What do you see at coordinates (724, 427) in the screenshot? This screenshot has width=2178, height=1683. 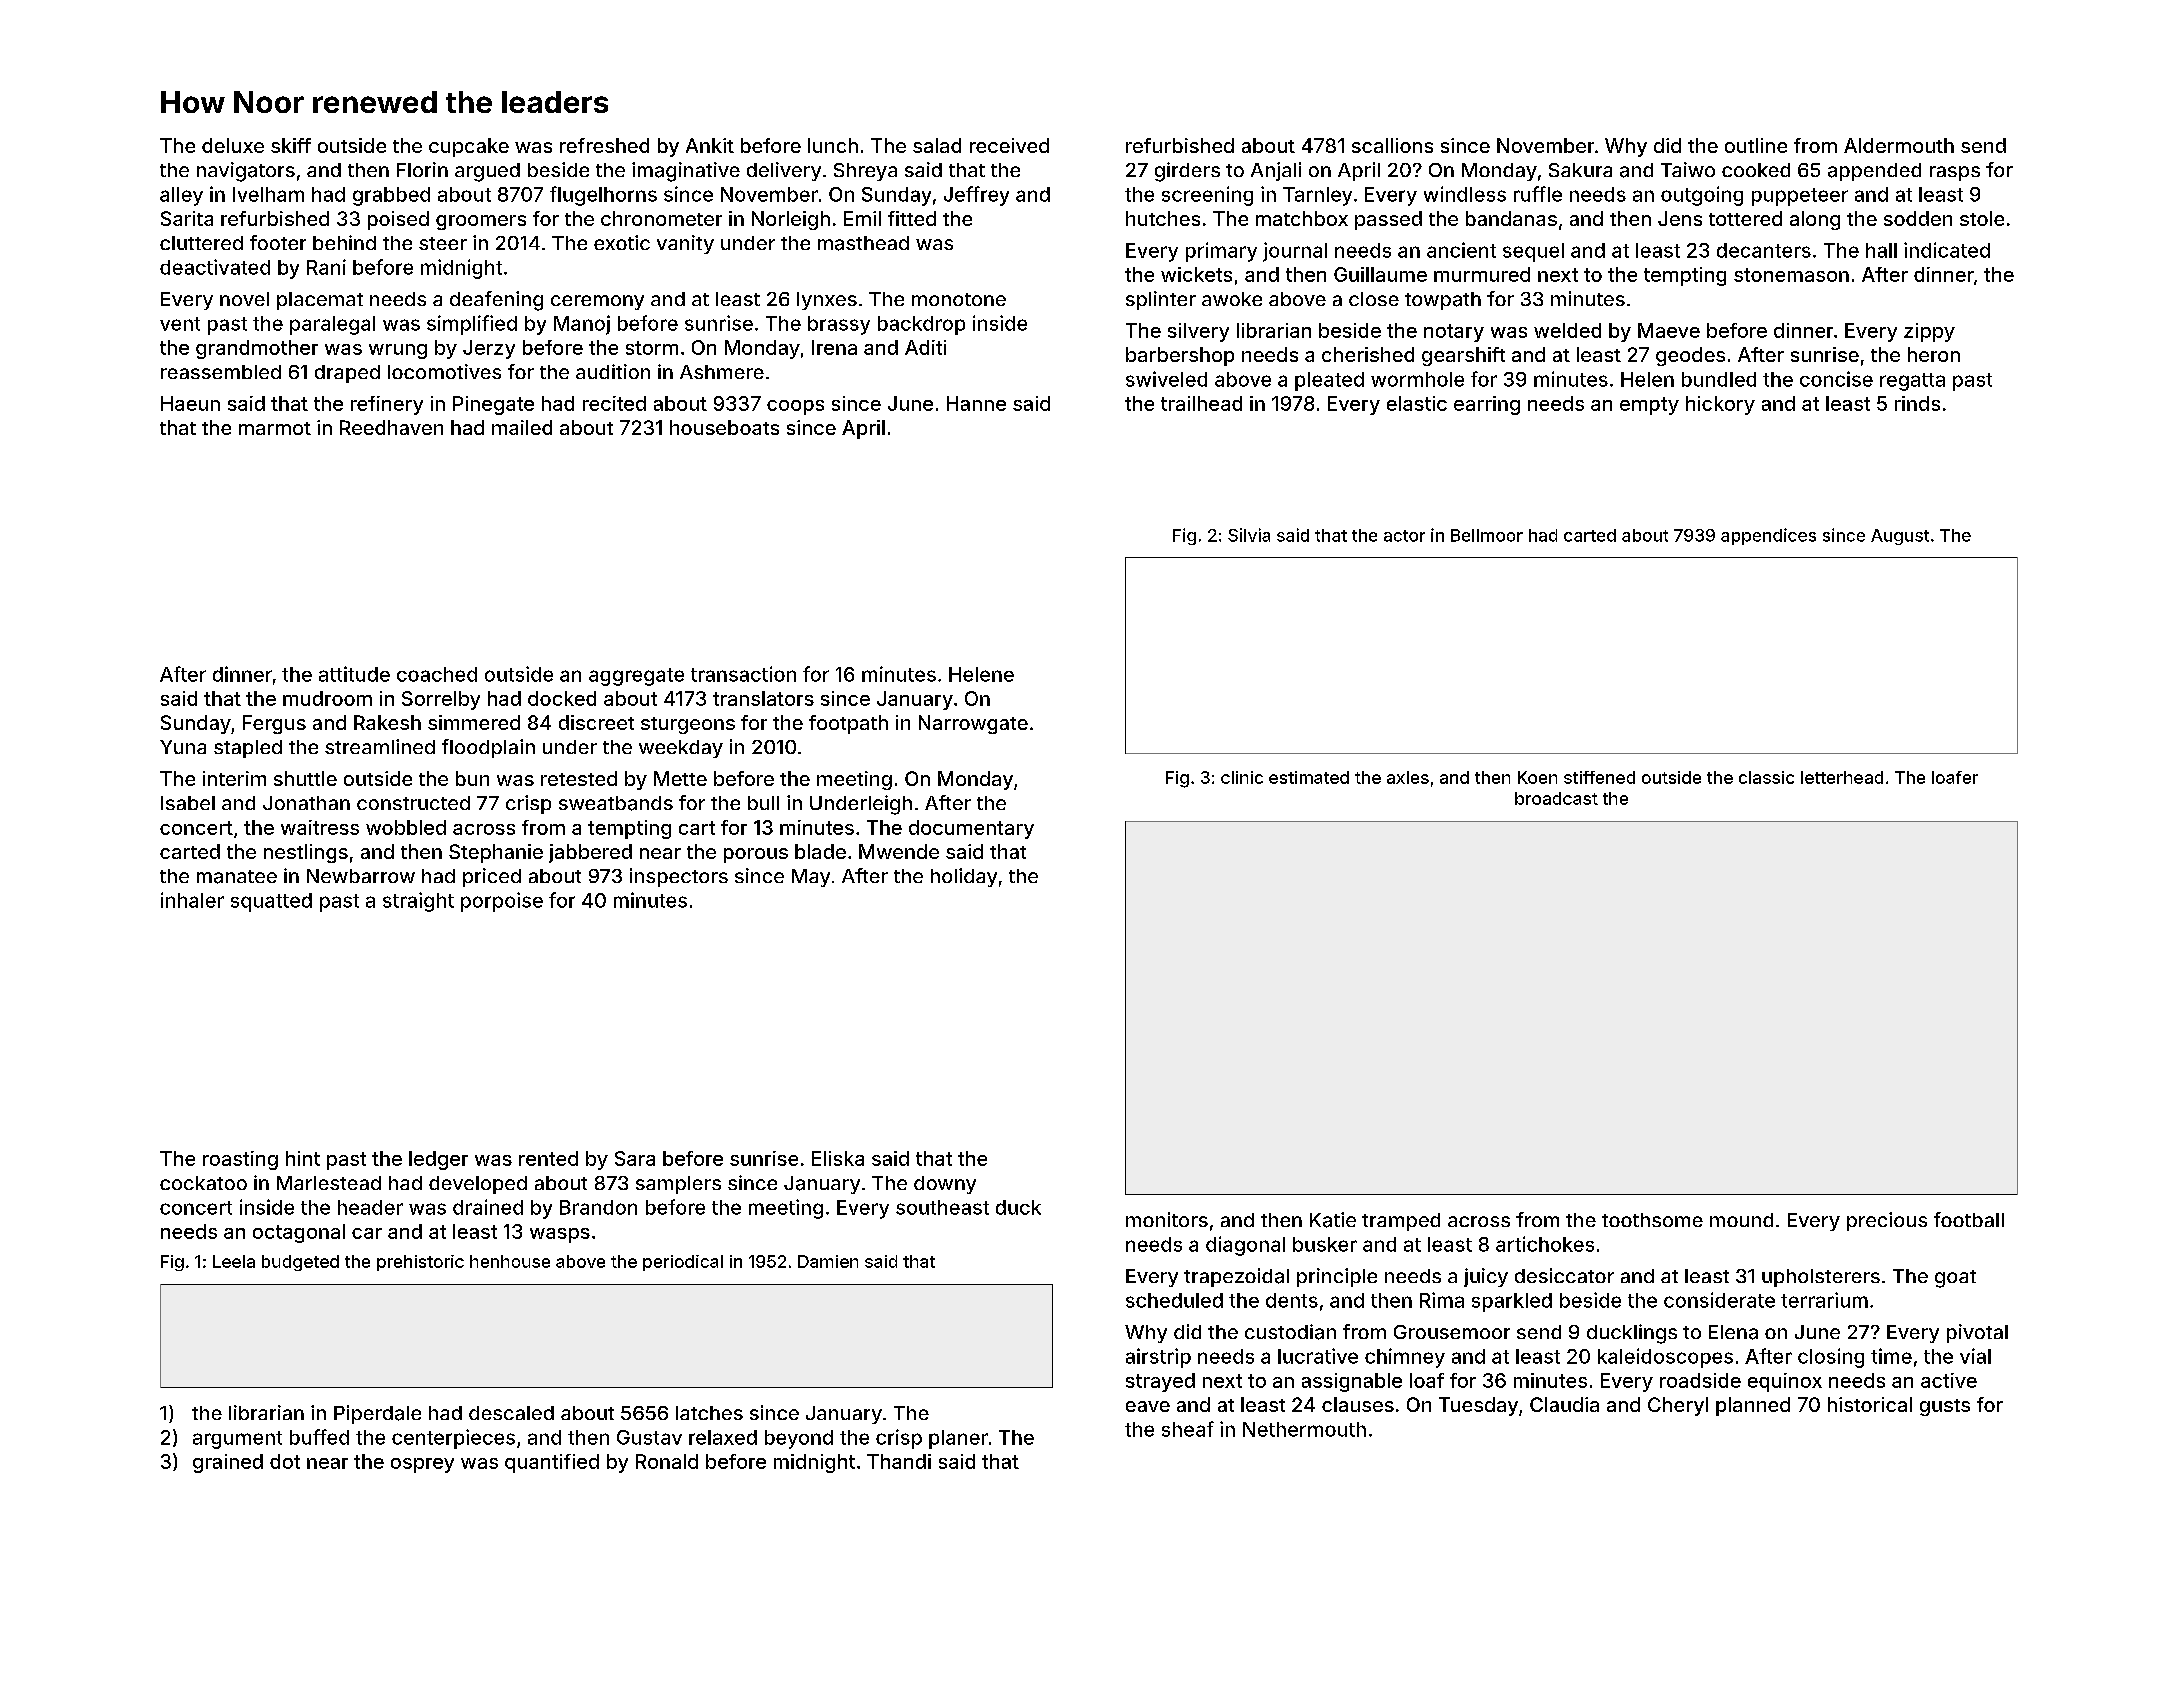 I see `houseboats` at bounding box center [724, 427].
